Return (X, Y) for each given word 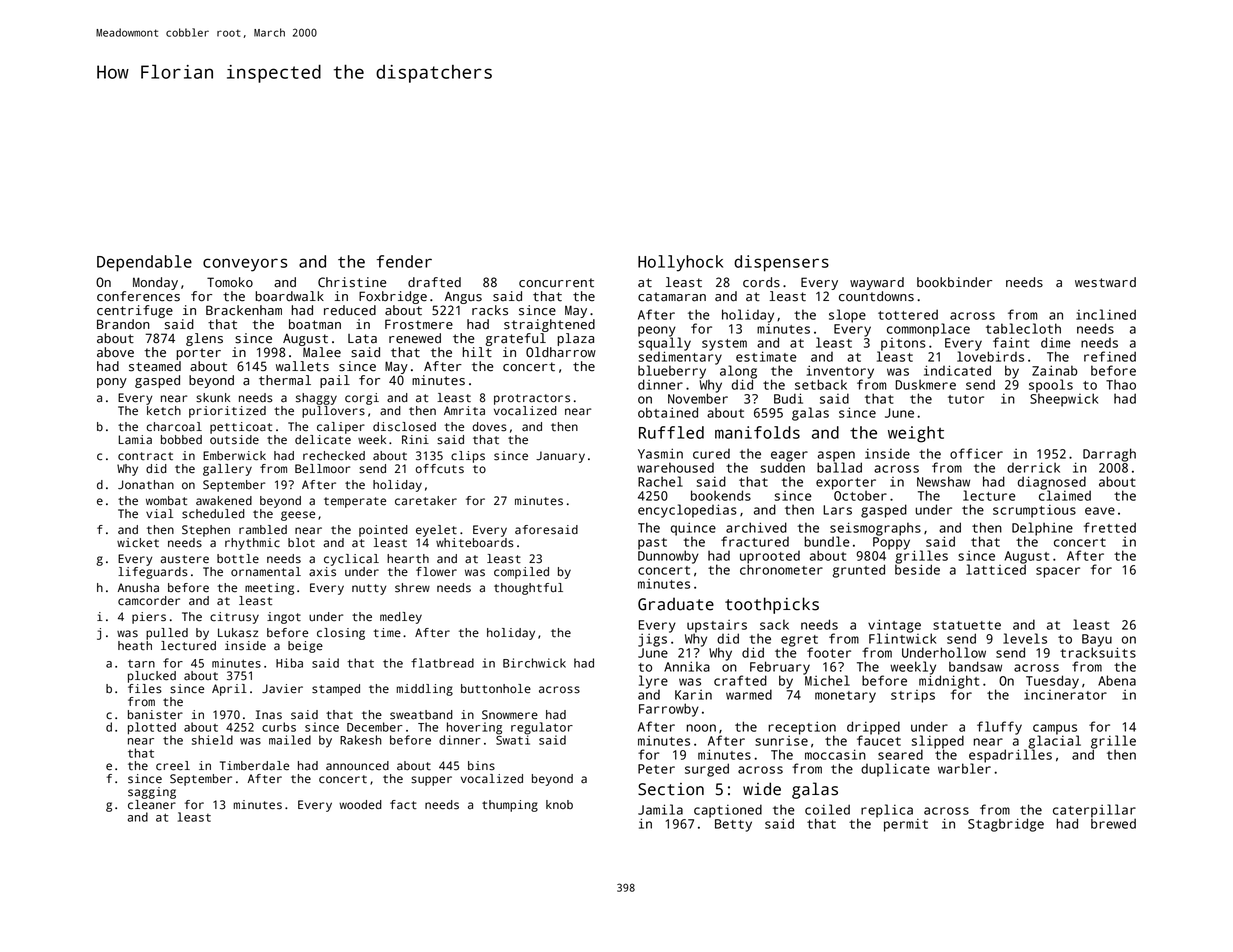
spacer (1058, 572)
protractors (532, 399)
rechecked (334, 456)
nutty (369, 589)
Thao (1121, 384)
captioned (728, 811)
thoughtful (528, 589)
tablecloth (1023, 328)
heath (135, 646)
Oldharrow (561, 352)
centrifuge (135, 311)
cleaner (152, 805)
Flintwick (902, 638)
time (387, 633)
